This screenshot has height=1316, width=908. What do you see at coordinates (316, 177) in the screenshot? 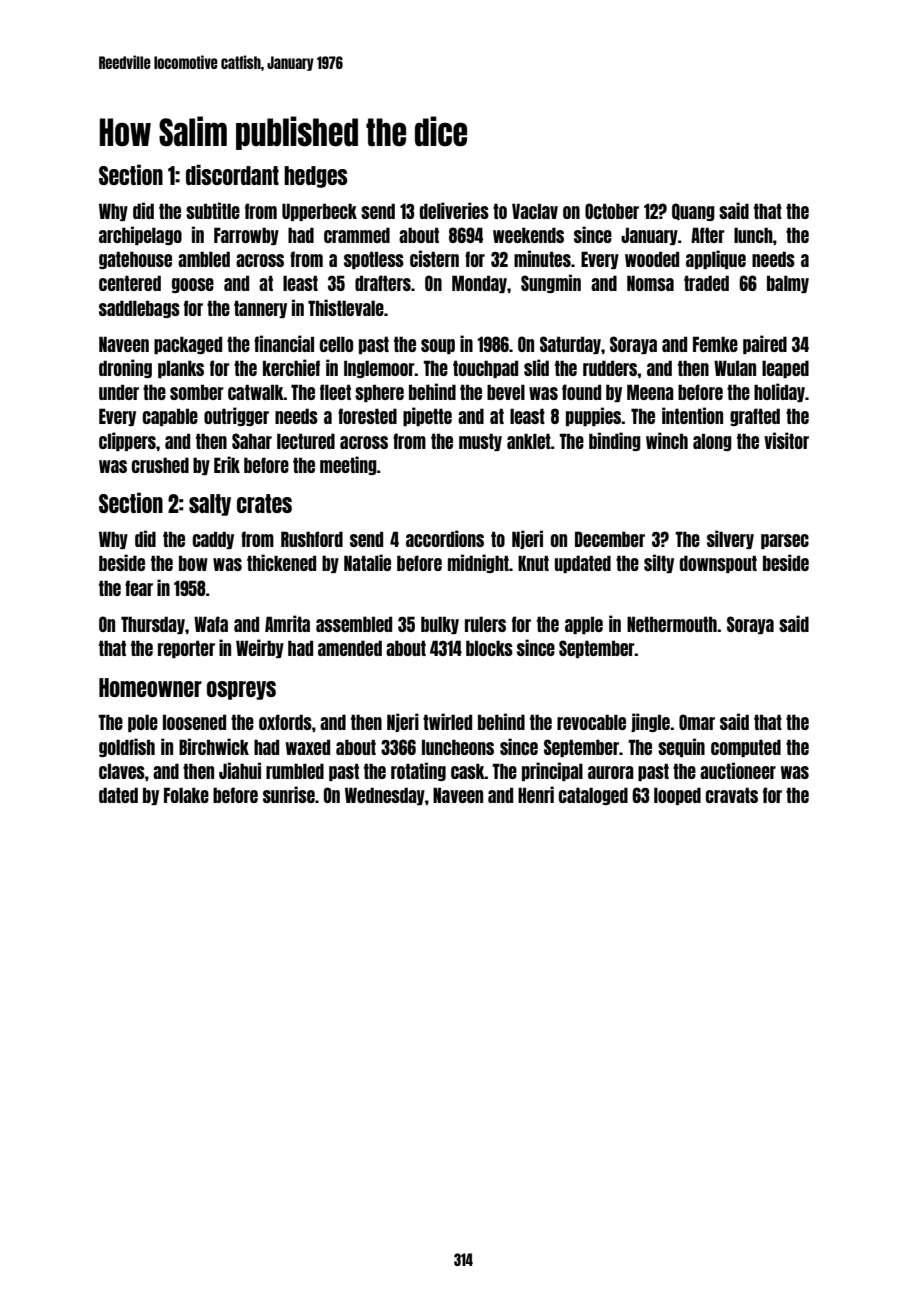
I see `hedges` at bounding box center [316, 177].
